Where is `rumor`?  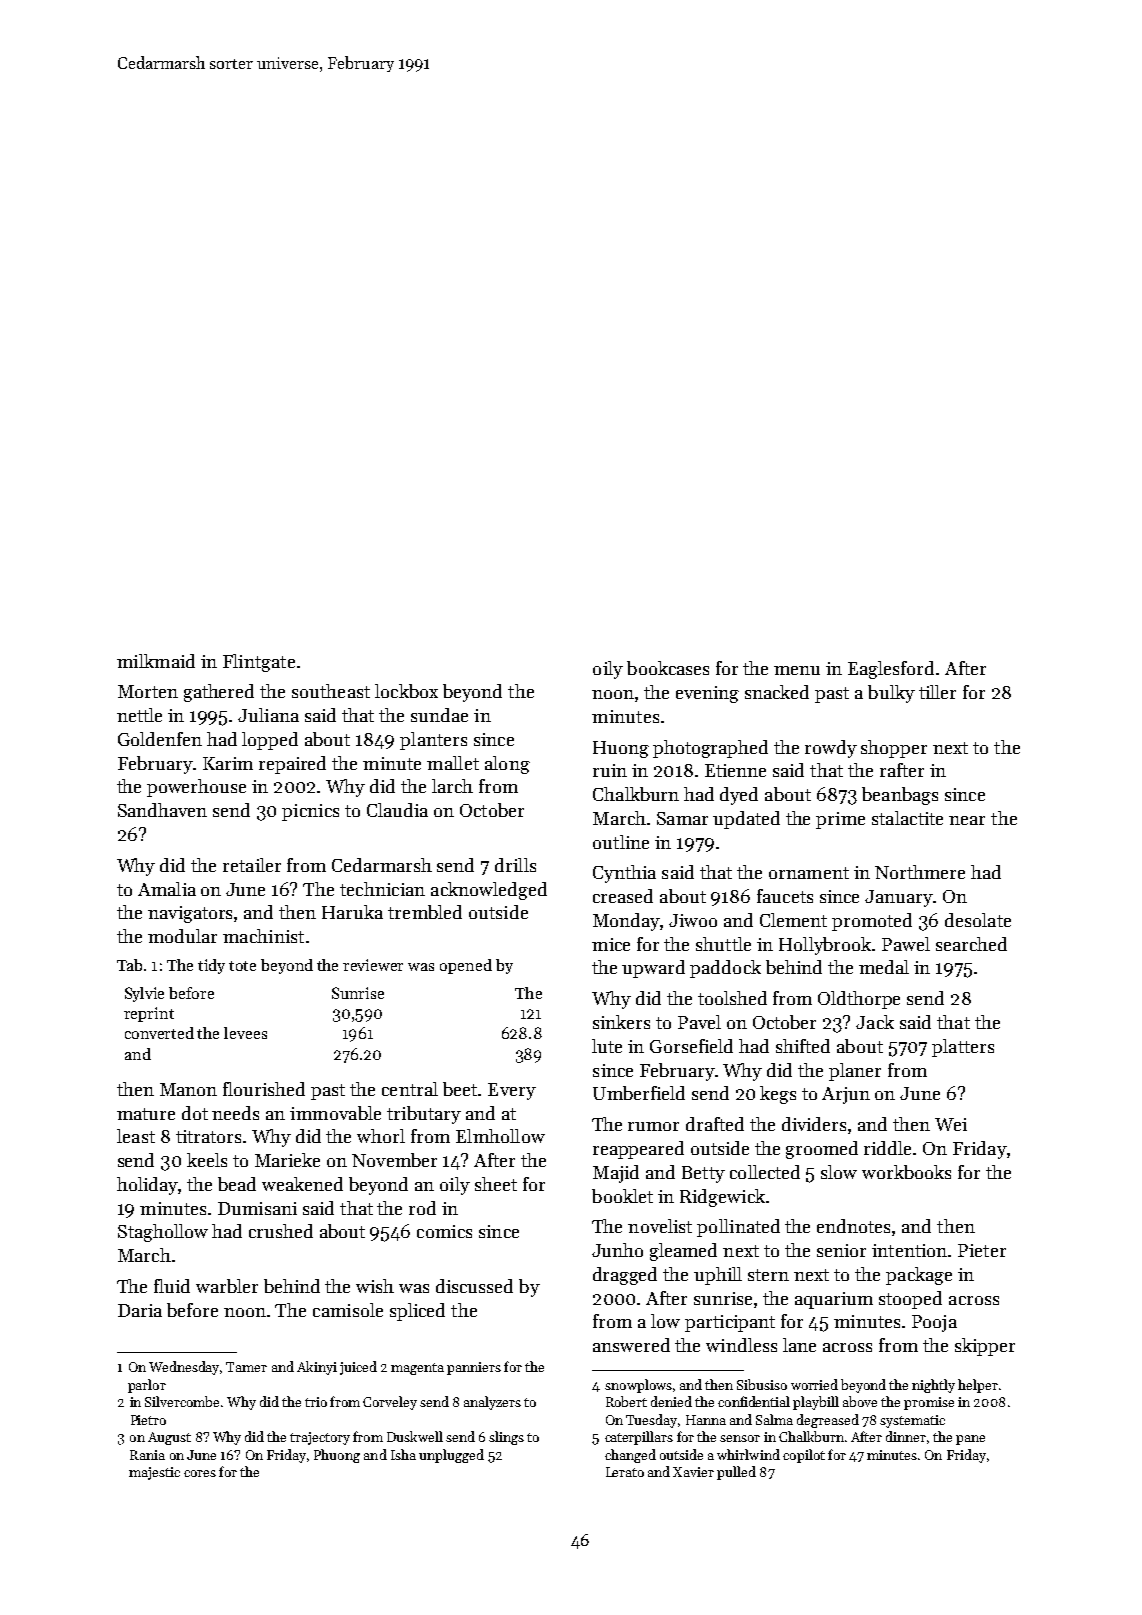
rumor is located at coordinates (653, 1126).
